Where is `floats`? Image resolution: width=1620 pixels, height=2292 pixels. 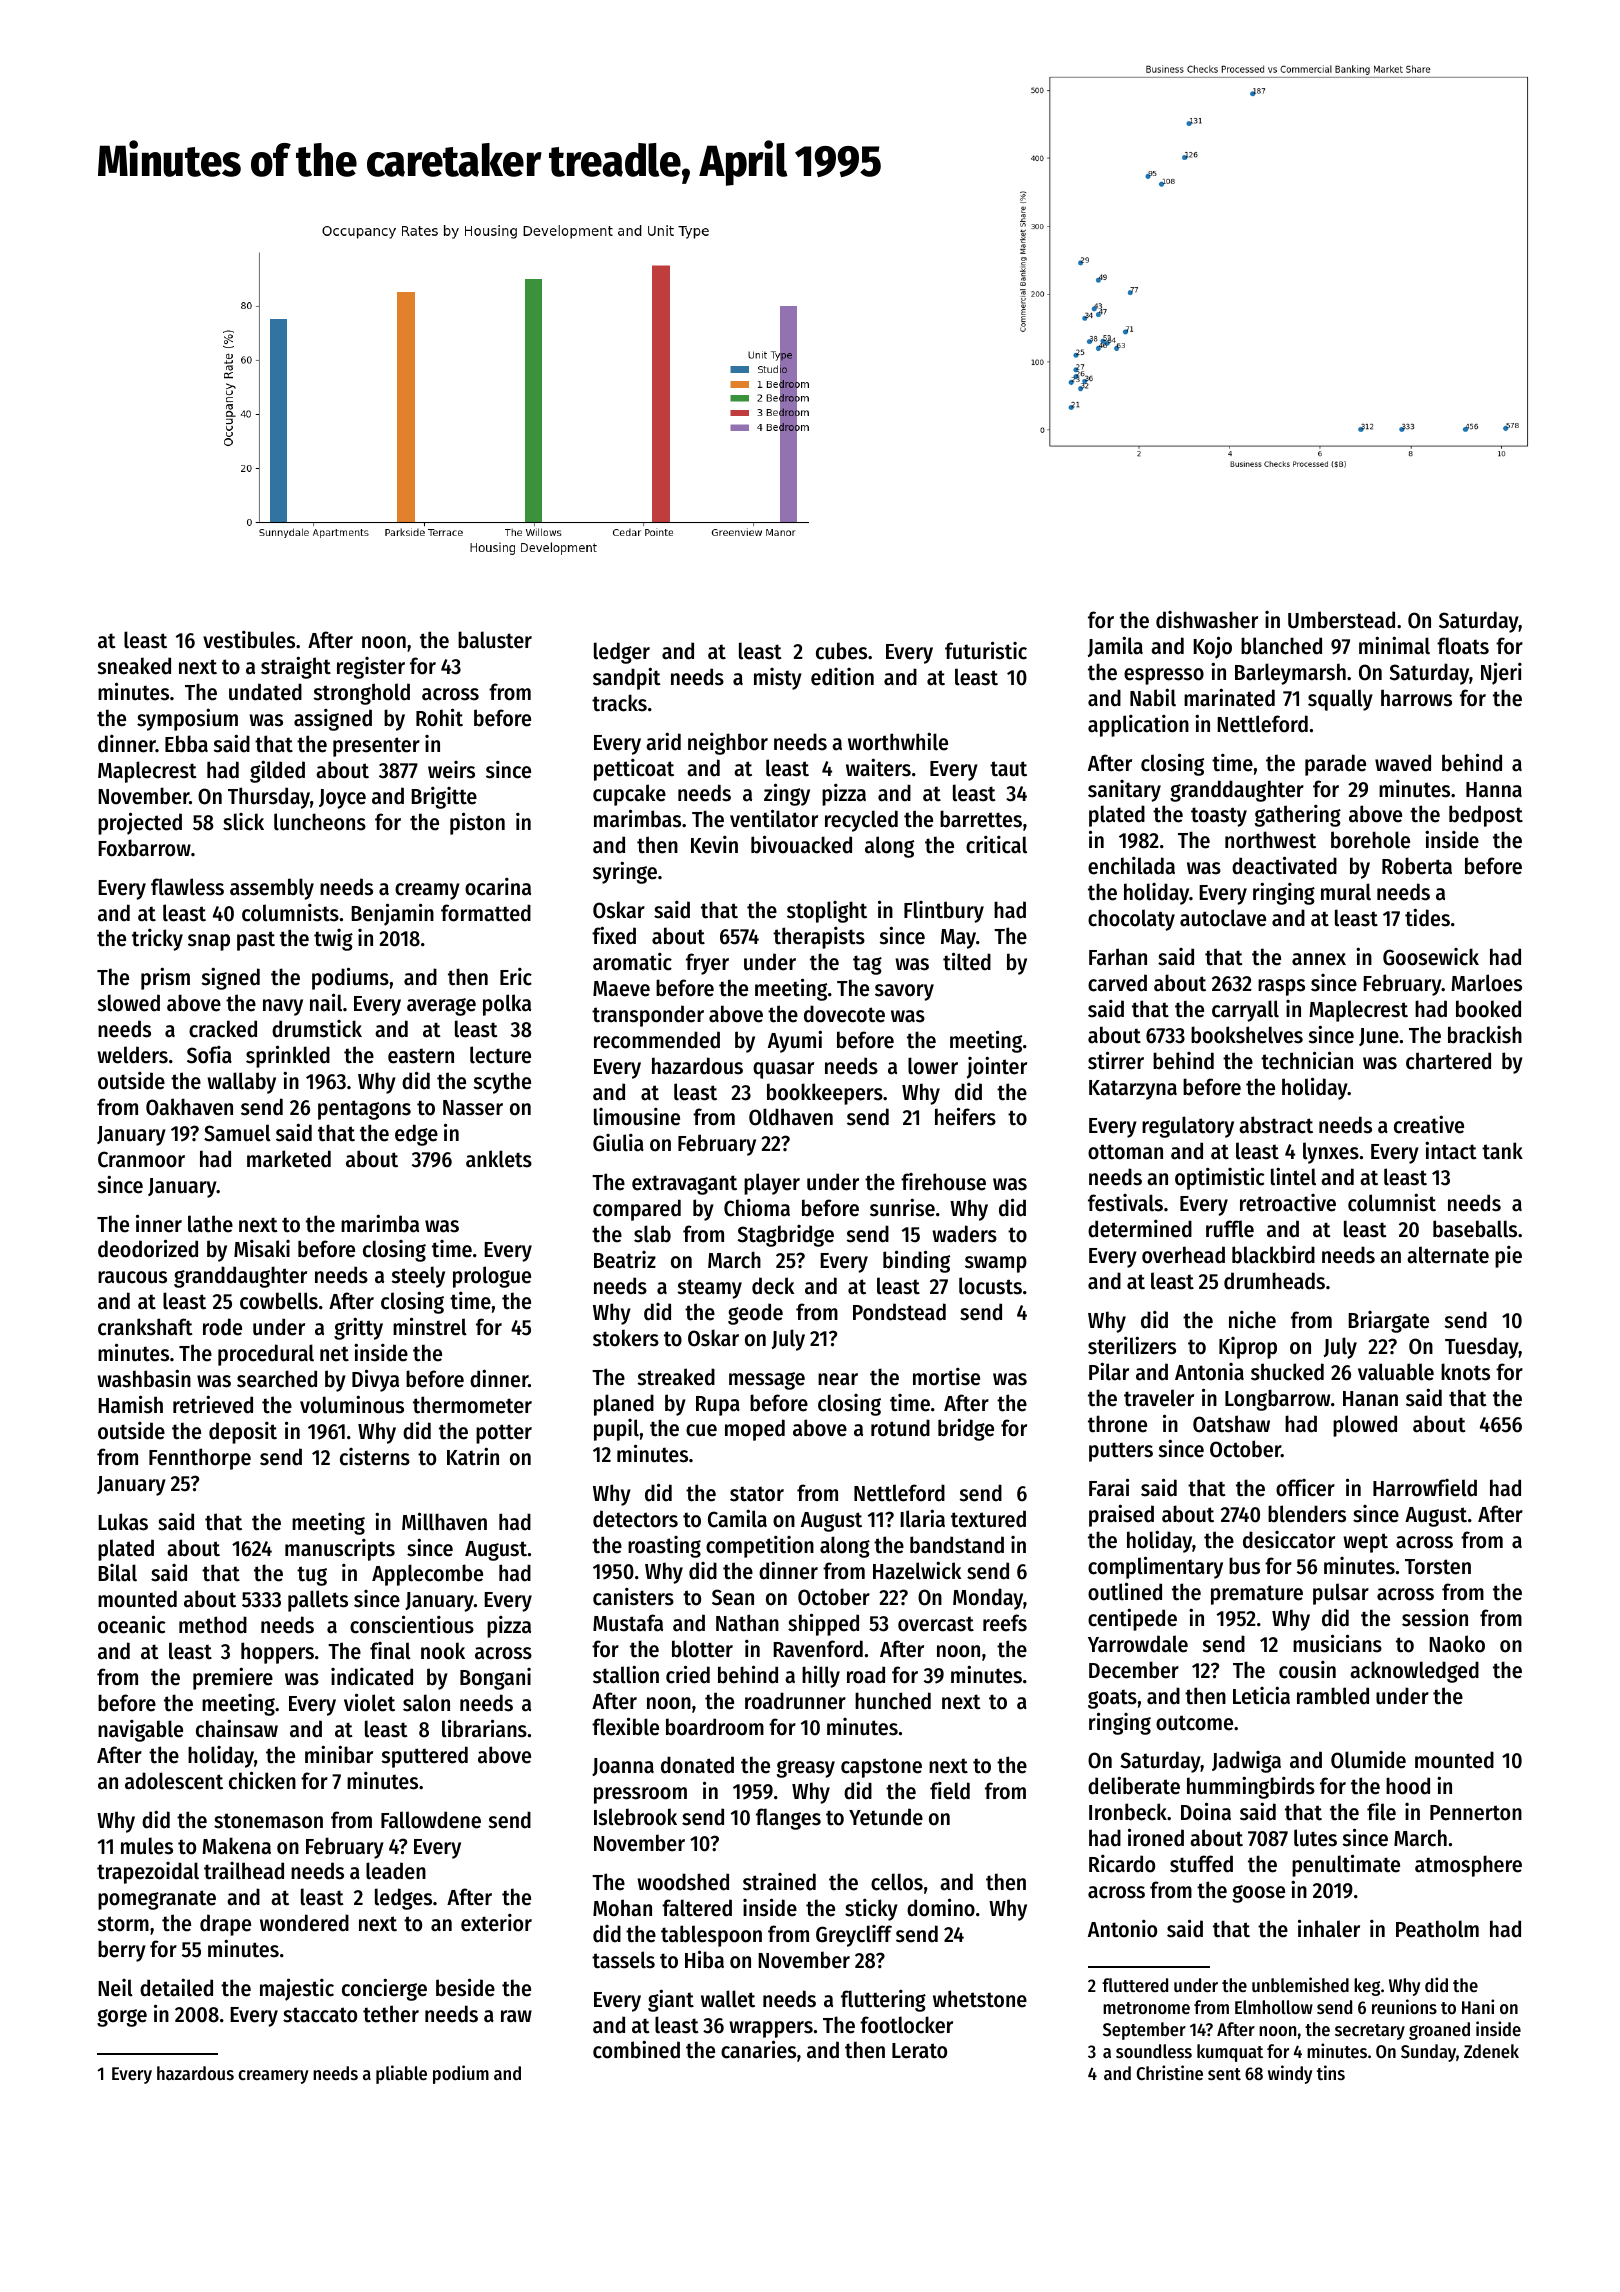
floats is located at coordinates (1463, 646).
